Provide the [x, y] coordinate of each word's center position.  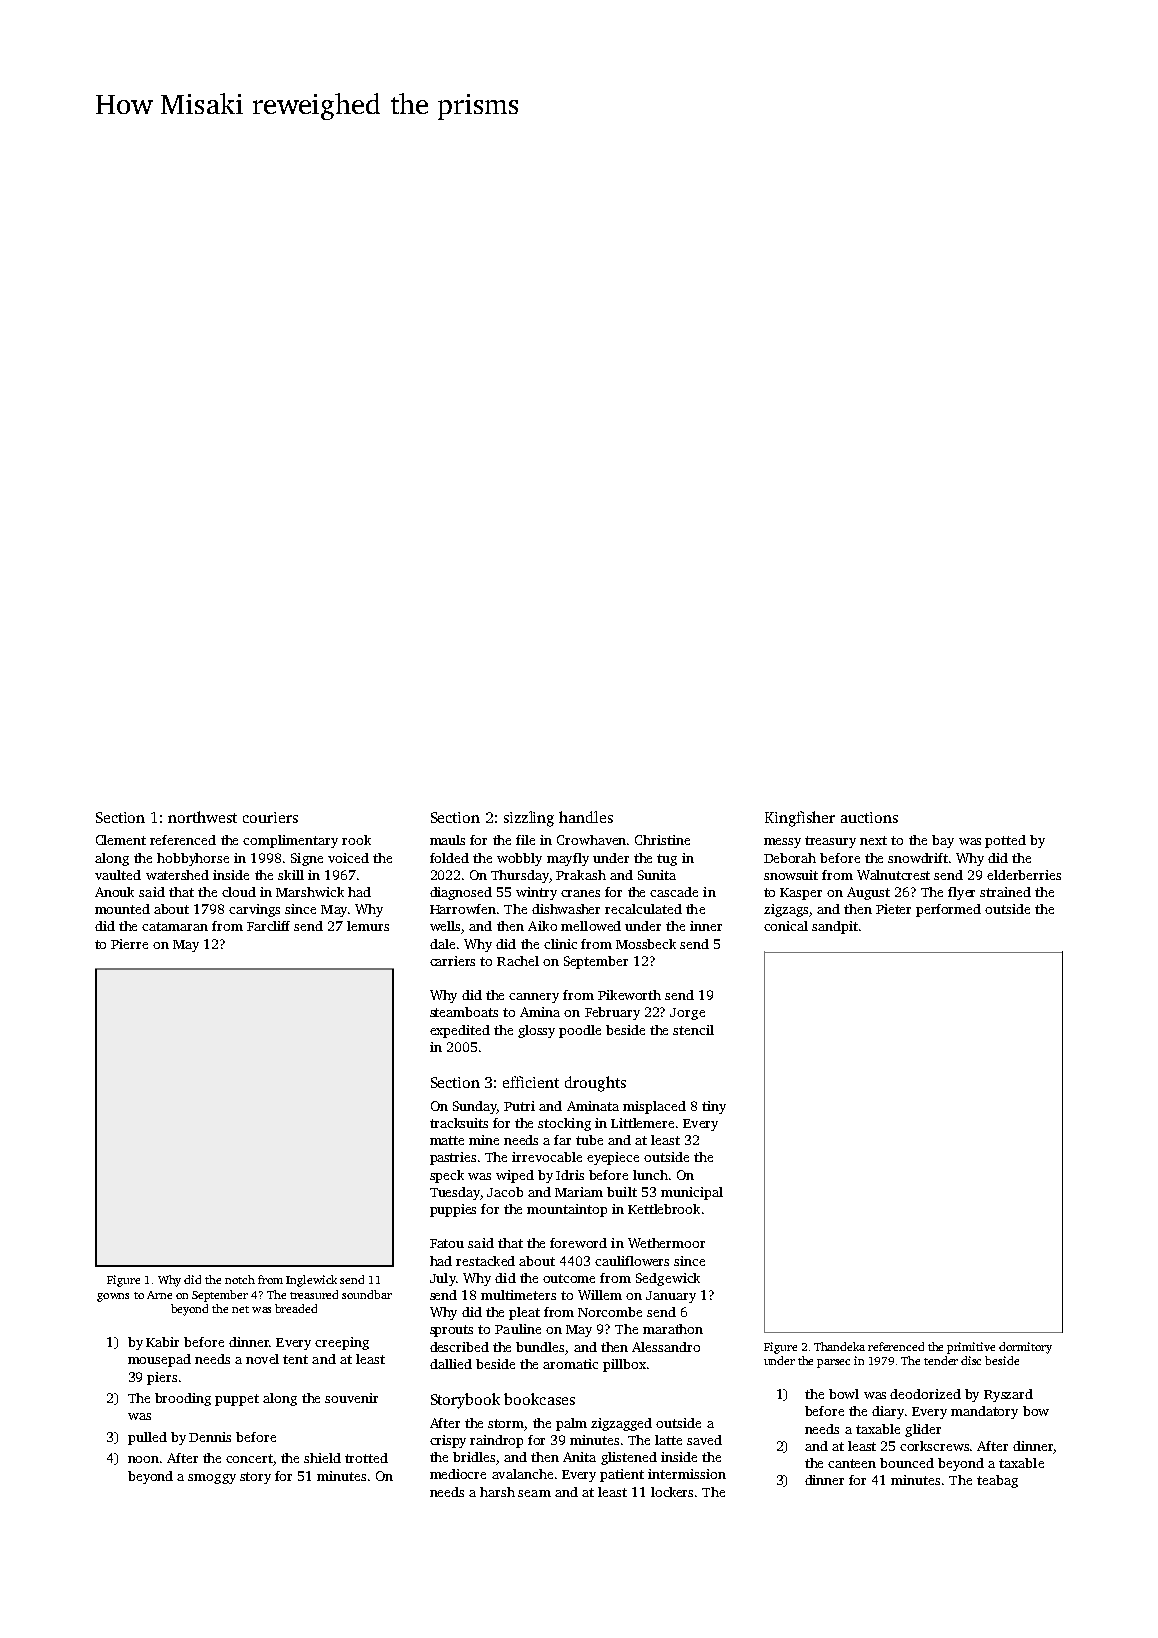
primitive [971, 1348]
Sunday [475, 1107]
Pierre [129, 944]
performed [948, 910]
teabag [997, 1481]
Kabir [162, 1342]
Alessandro [666, 1347]
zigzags [786, 910]
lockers [672, 1492]
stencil [693, 1030]
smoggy [212, 1479]
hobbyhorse [193, 859]
